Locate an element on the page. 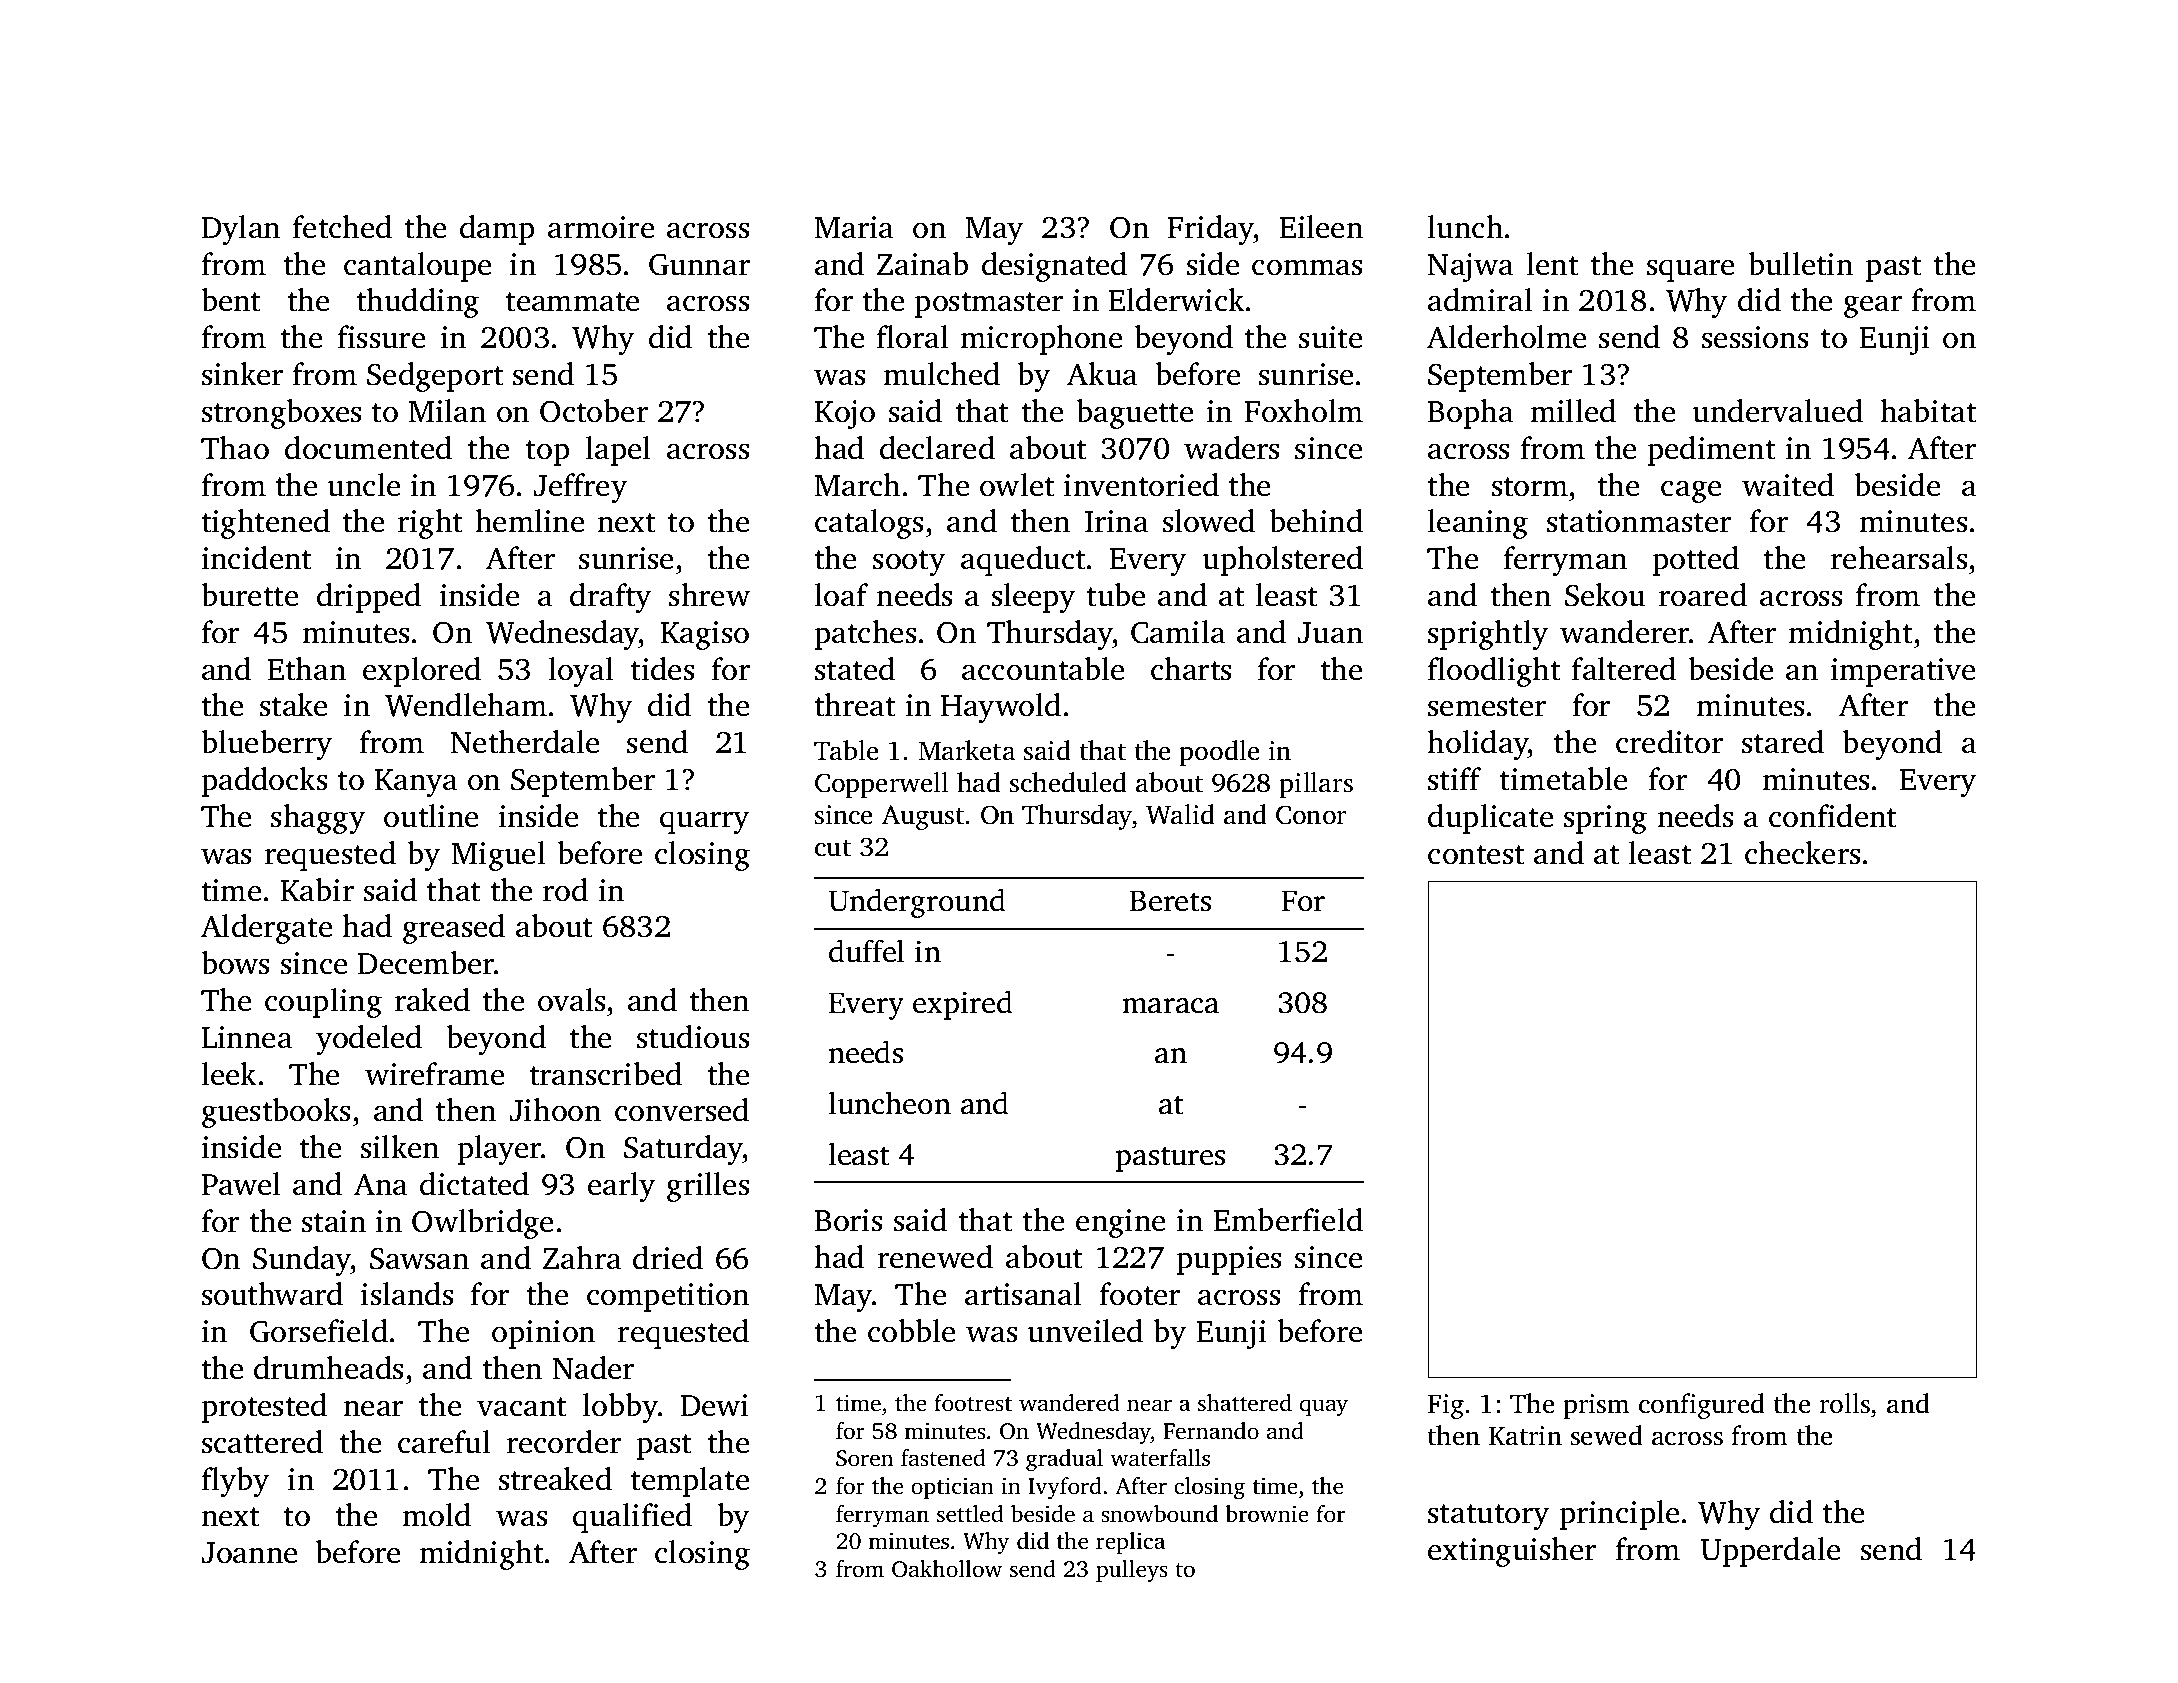  sessions is located at coordinates (1755, 337).
